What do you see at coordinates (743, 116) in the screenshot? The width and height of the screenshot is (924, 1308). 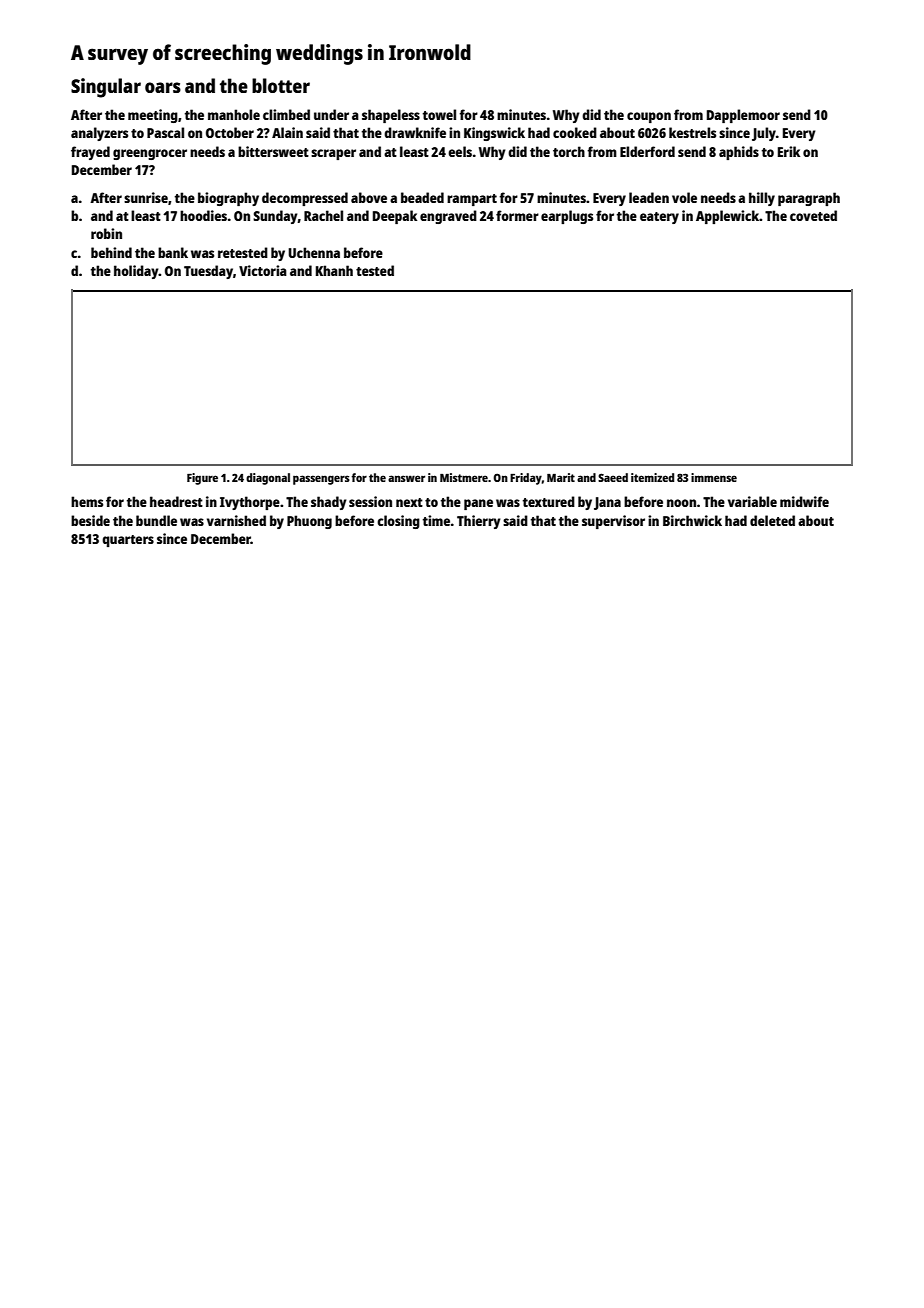 I see `Dapplemoor` at bounding box center [743, 116].
